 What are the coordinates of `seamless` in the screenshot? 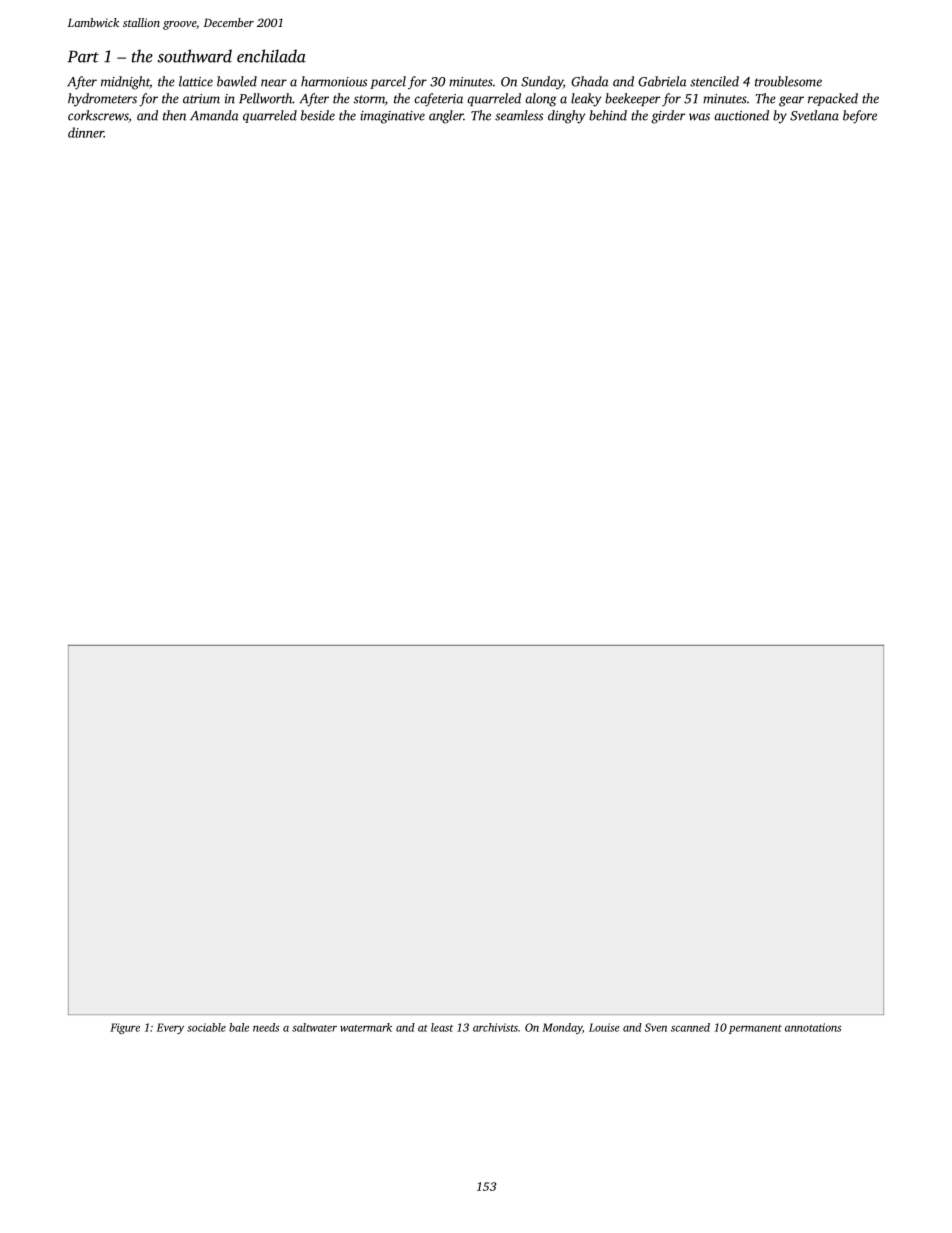 It's located at (519, 115).
